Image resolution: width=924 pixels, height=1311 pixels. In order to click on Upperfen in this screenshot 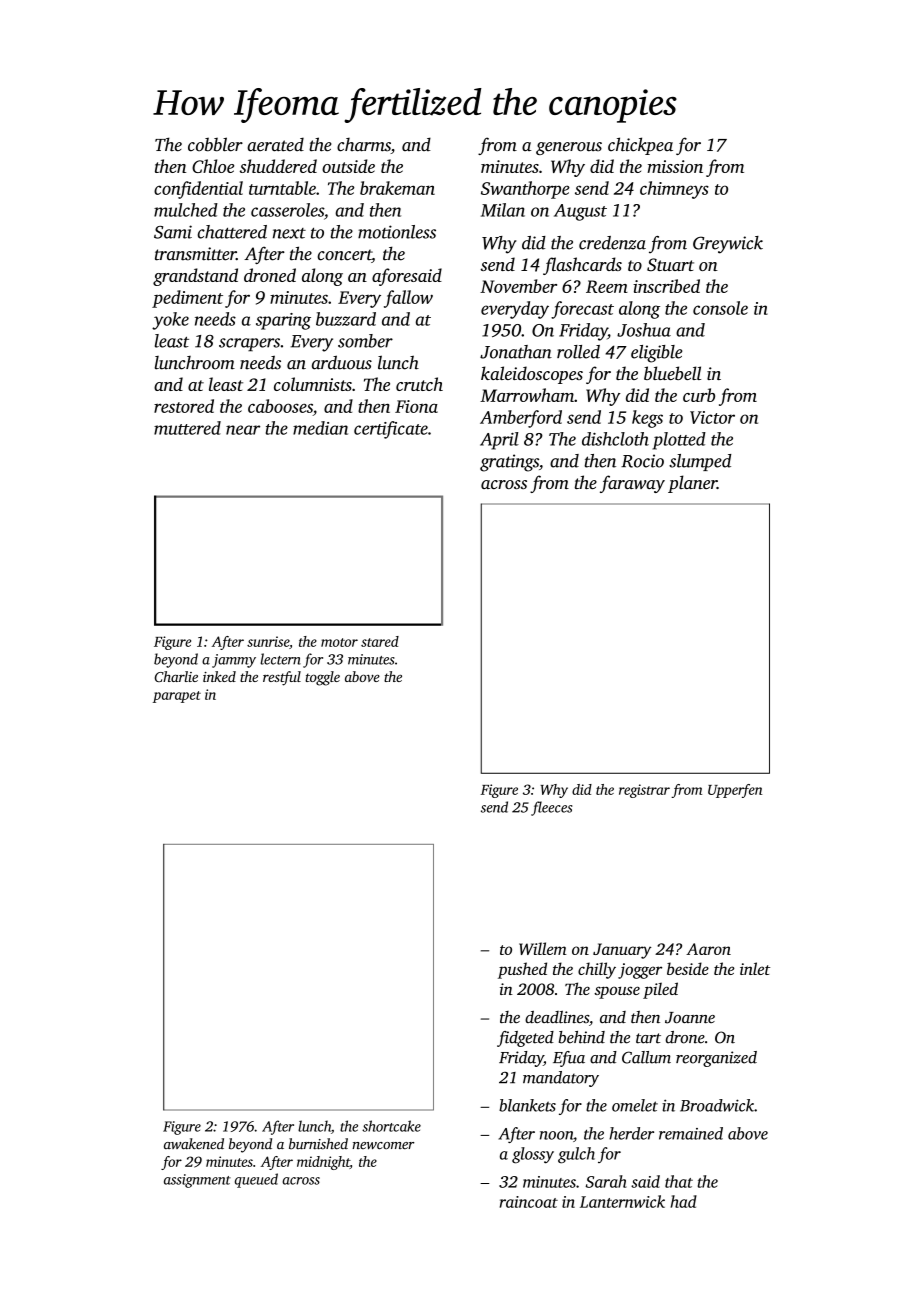, I will do `click(735, 791)`.
